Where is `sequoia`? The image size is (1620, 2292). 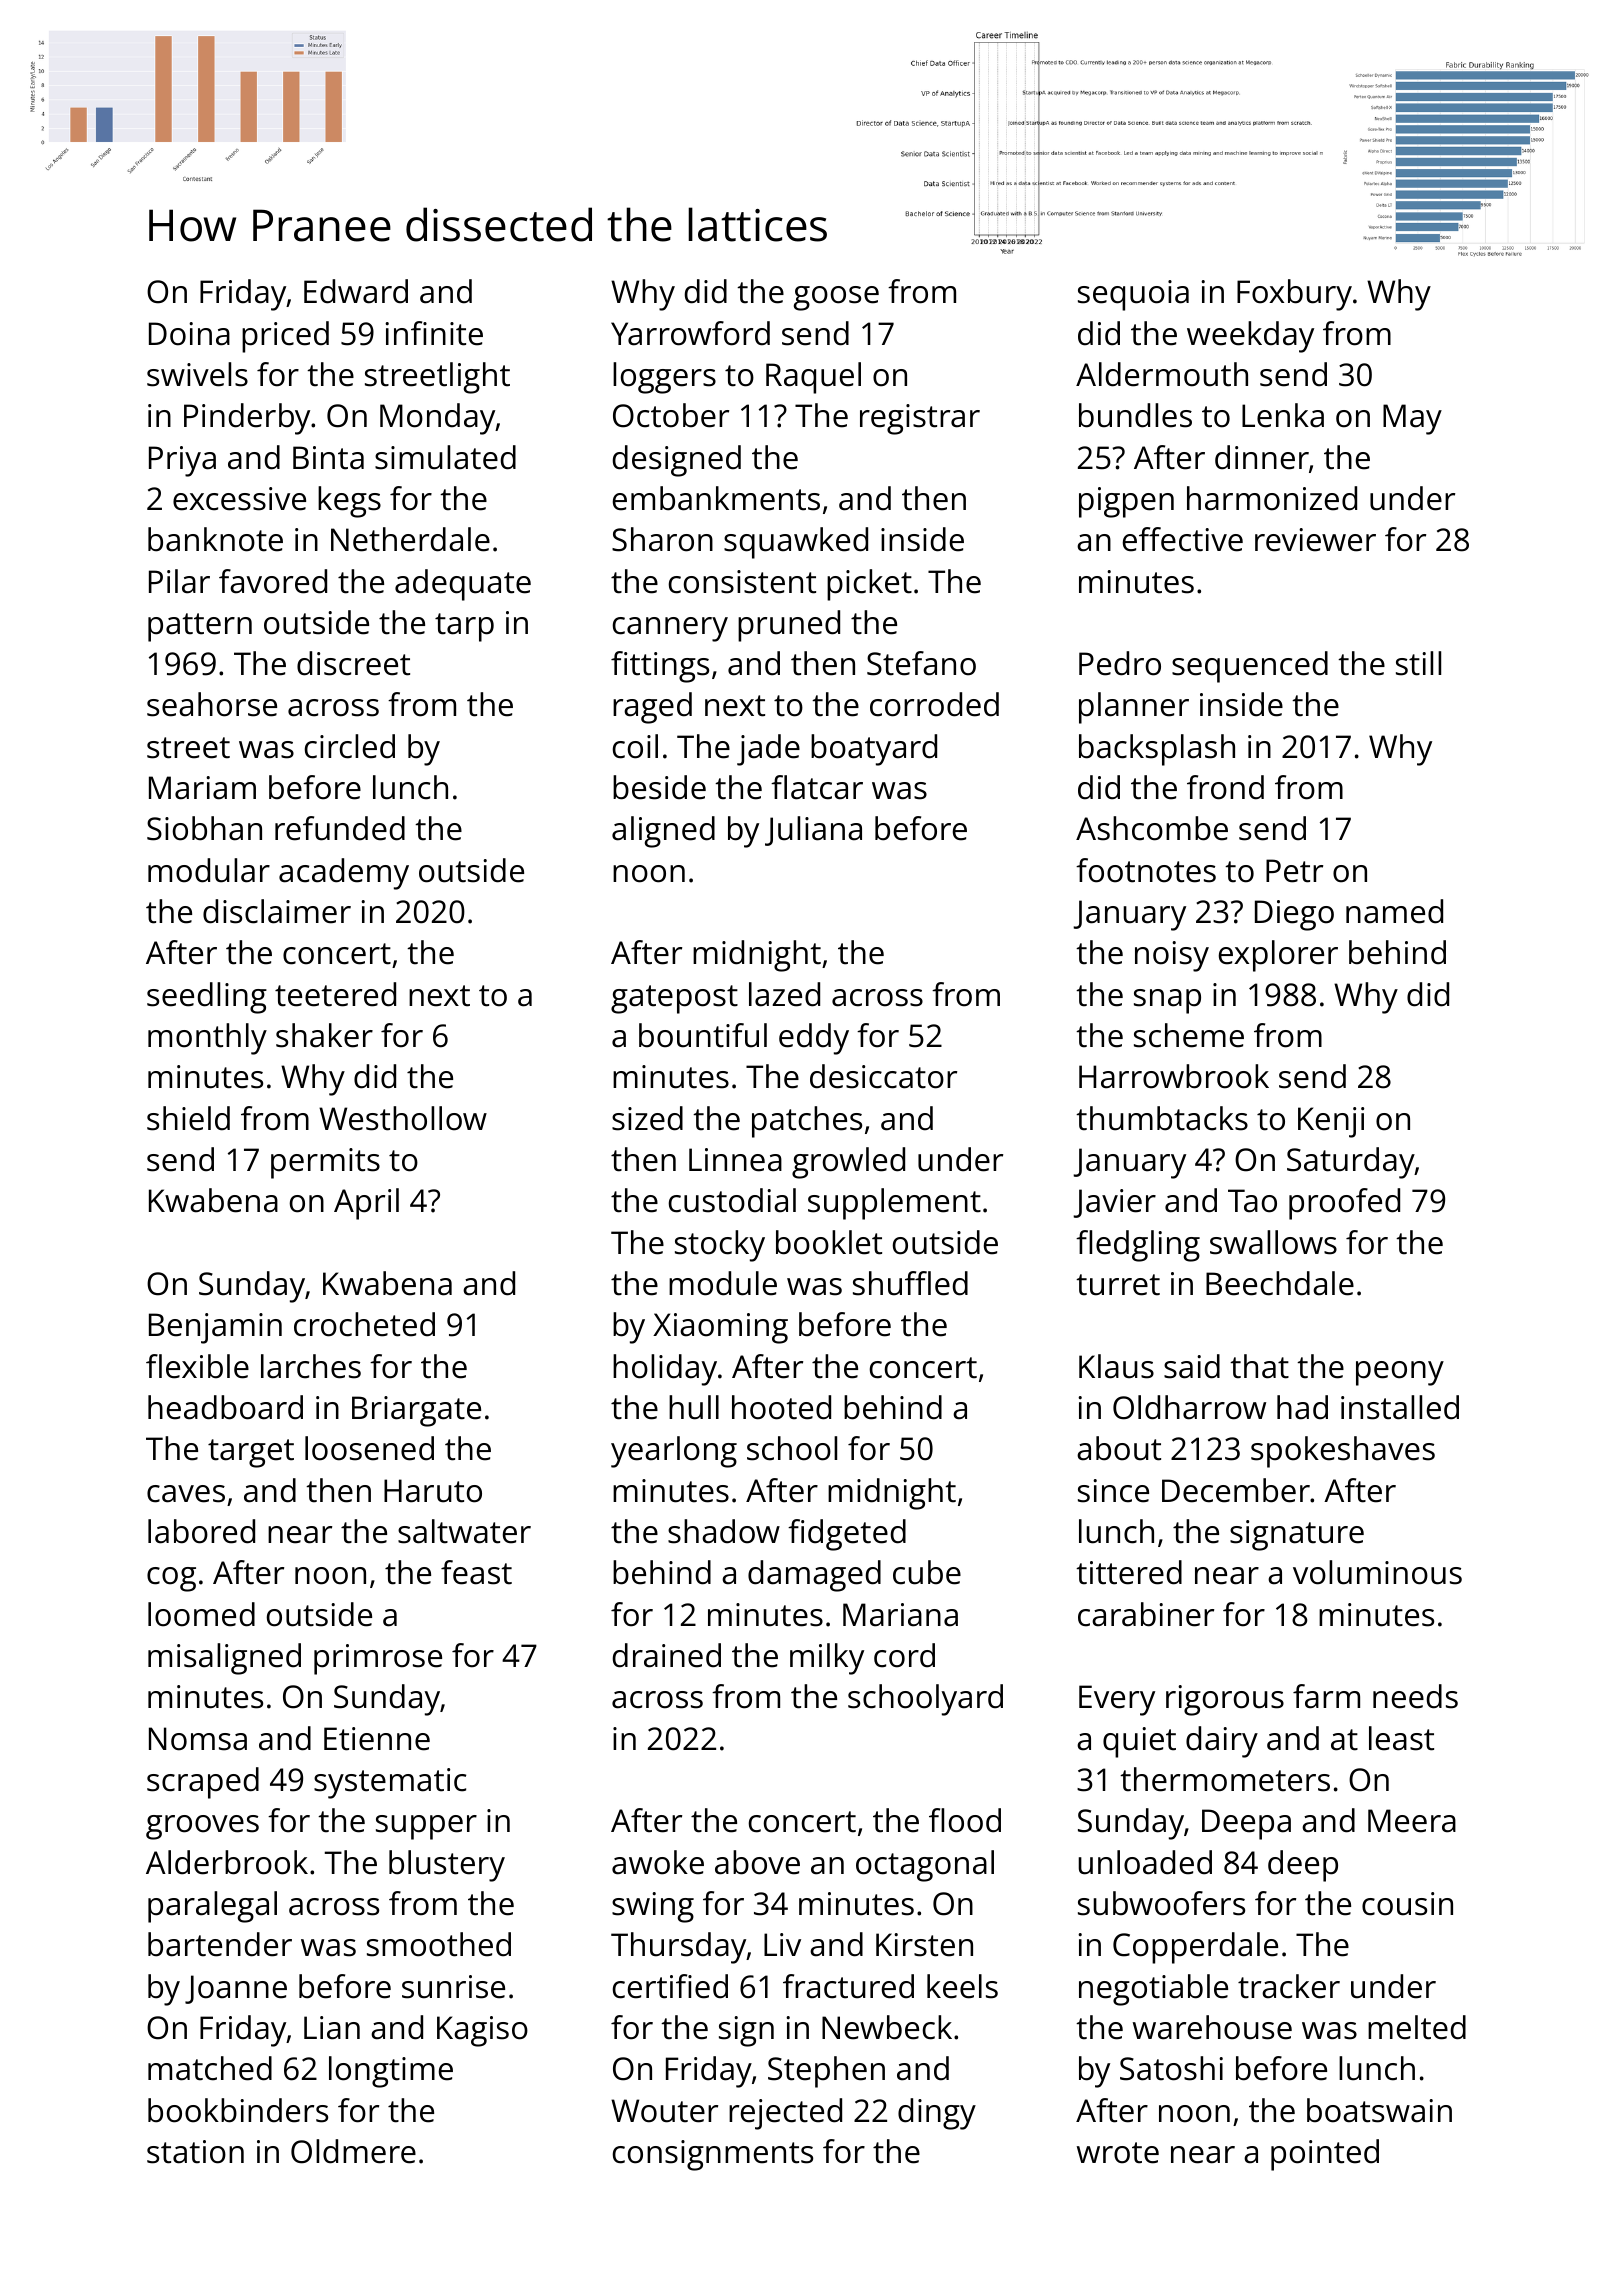 sequoia is located at coordinates (1133, 295).
